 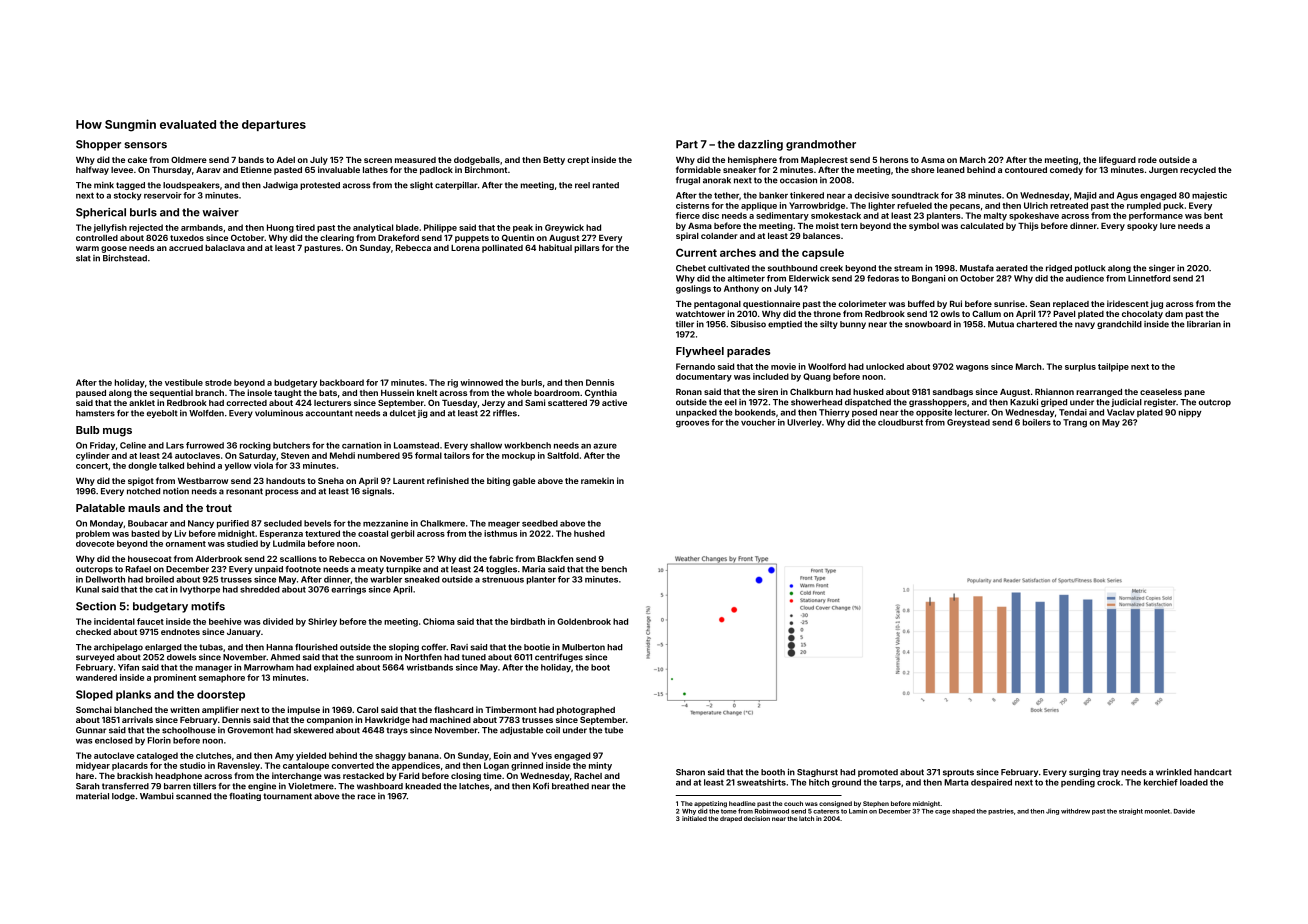 I want to click on Sami, so click(x=535, y=402).
